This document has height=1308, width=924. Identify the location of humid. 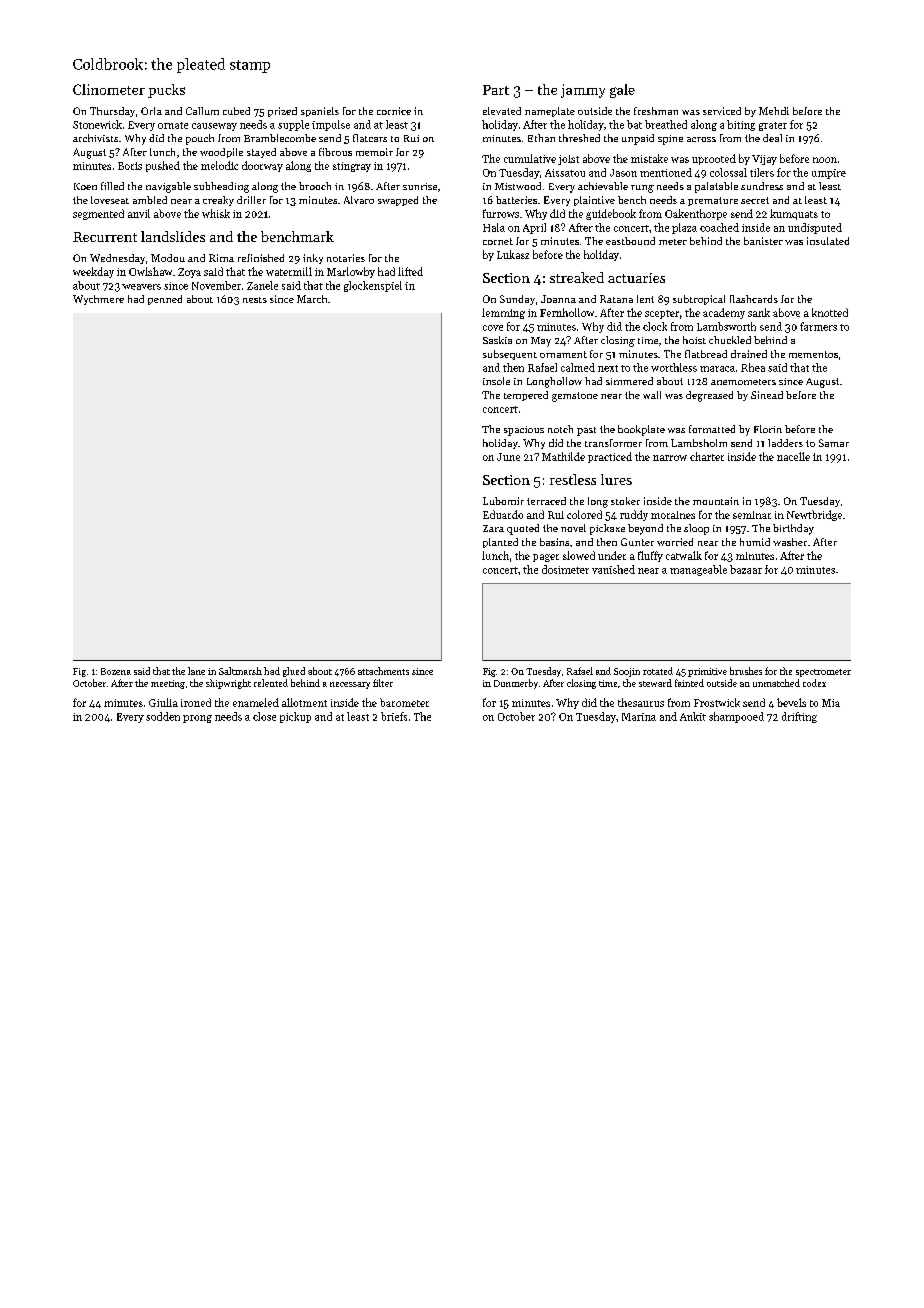
(755, 542).
